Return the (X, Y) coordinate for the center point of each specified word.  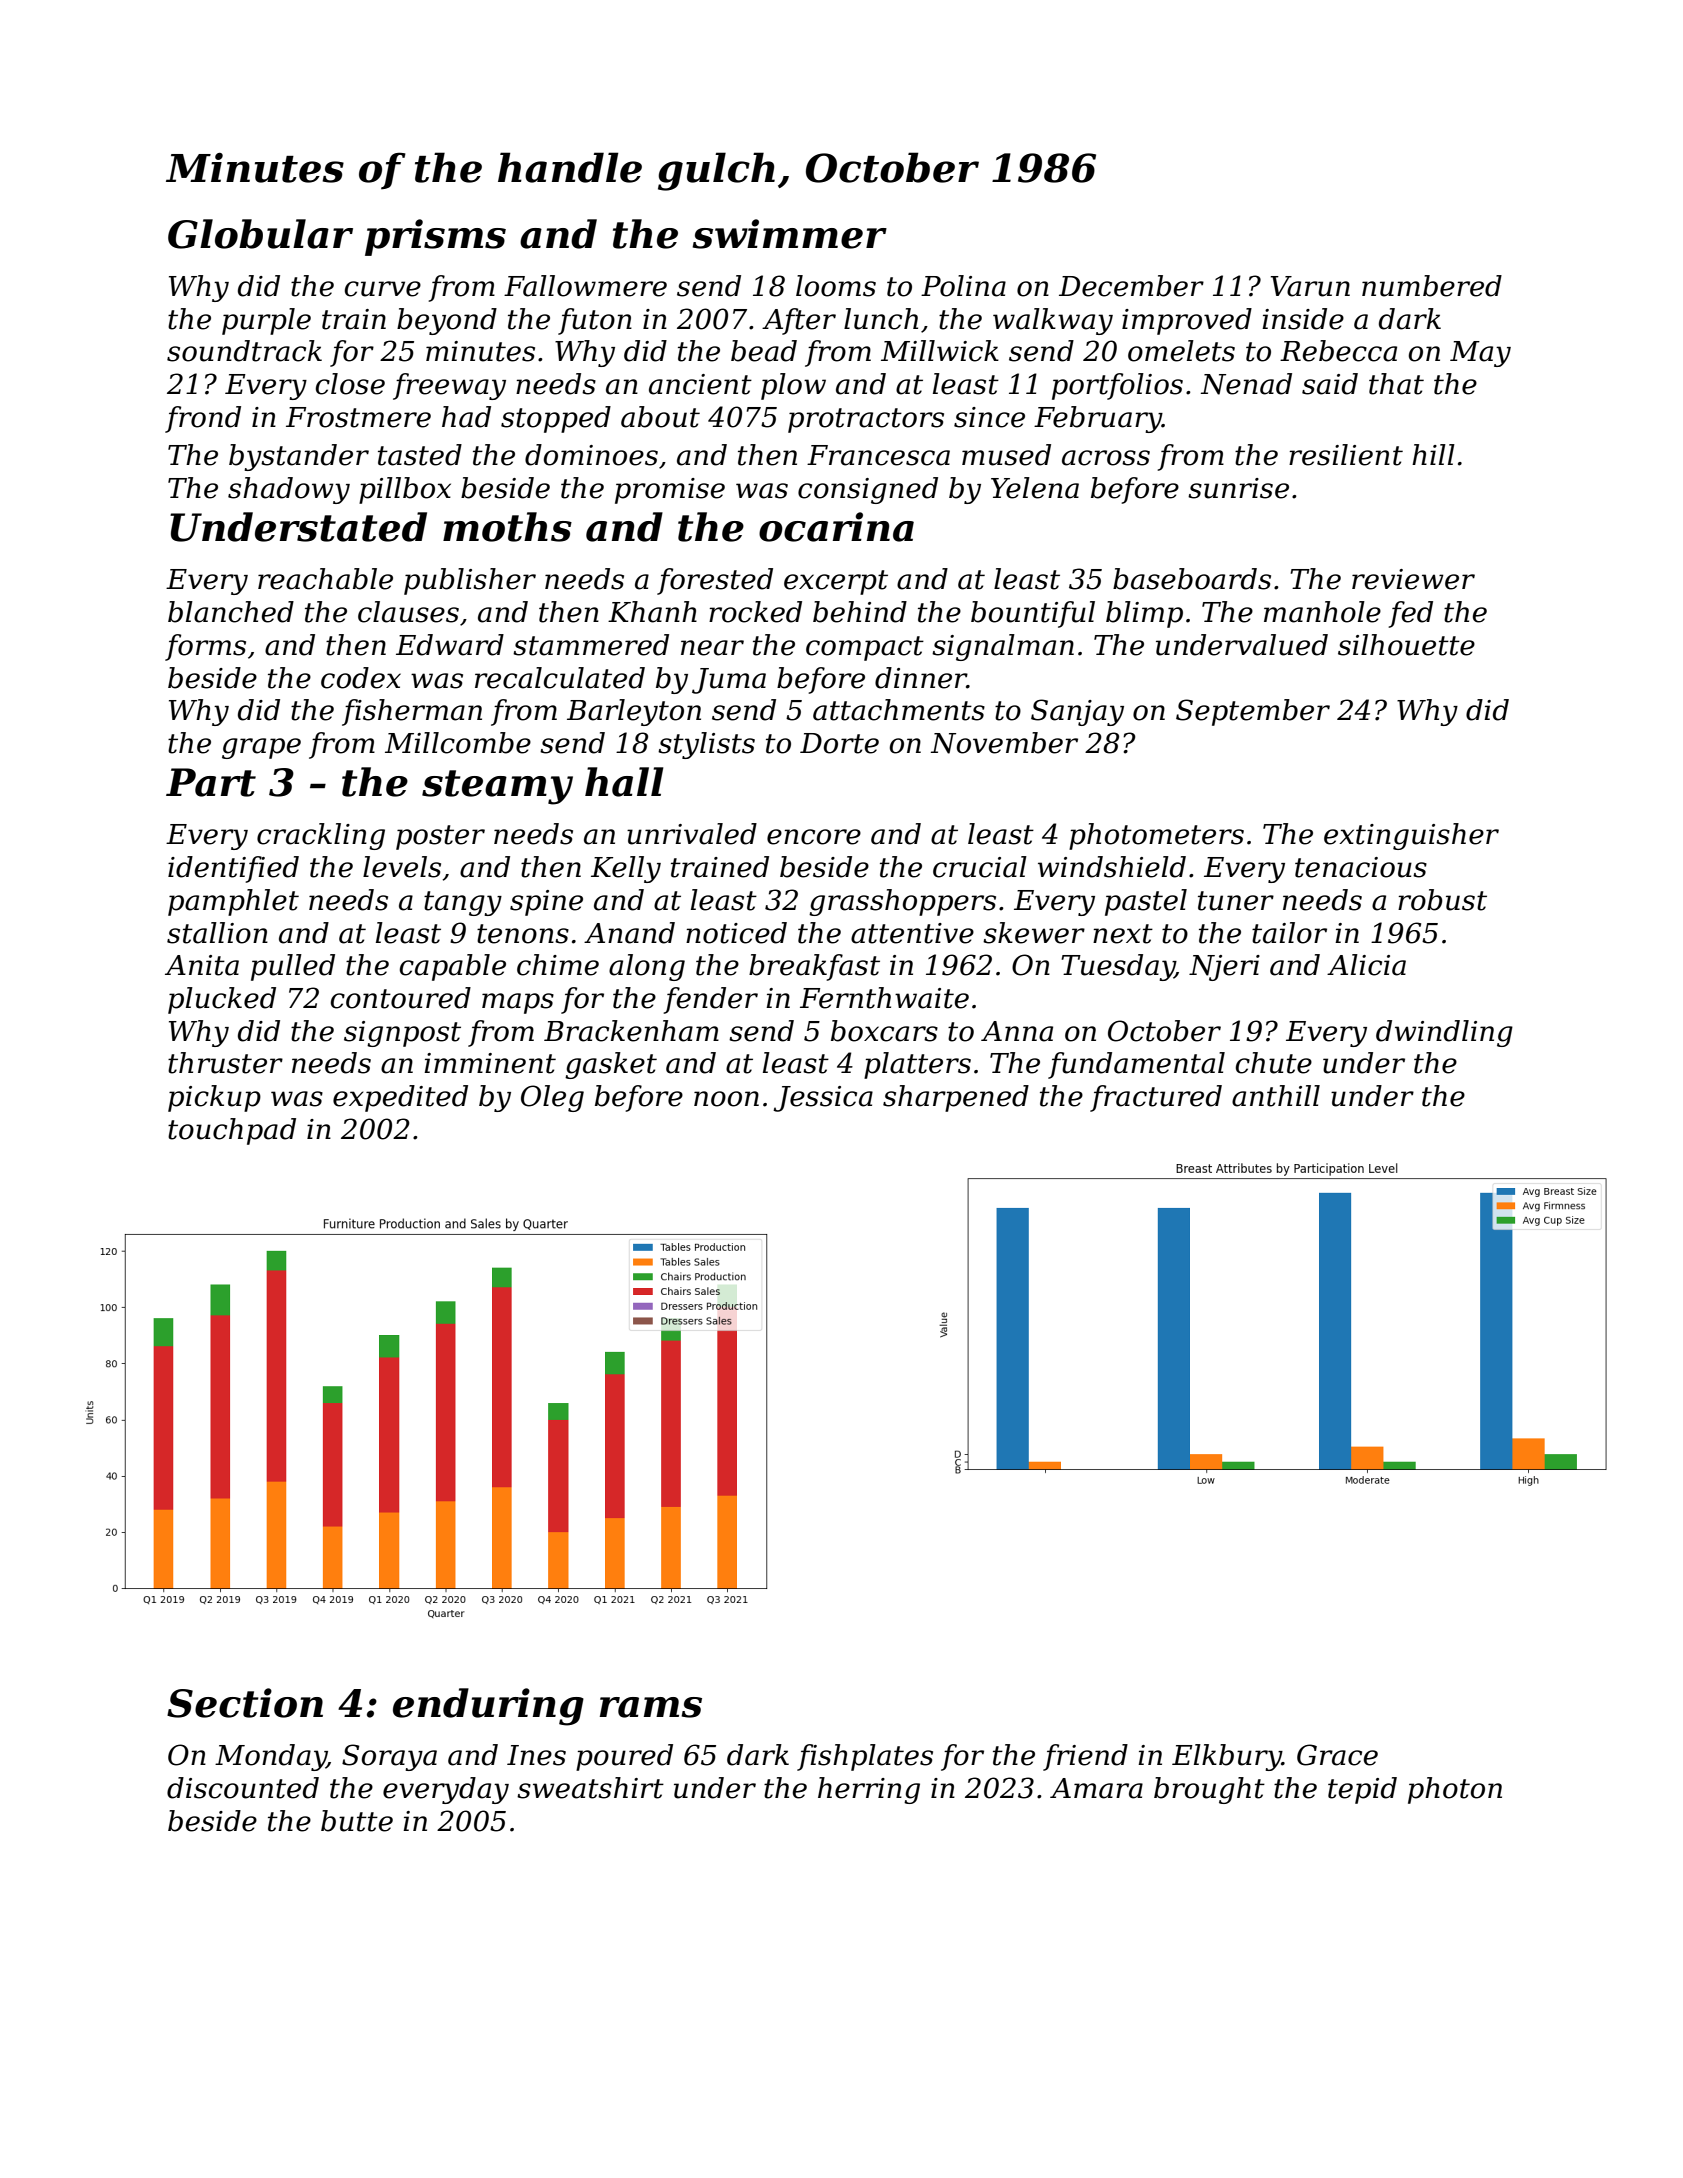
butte (357, 1821)
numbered (1432, 286)
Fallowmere (585, 286)
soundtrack (244, 351)
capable (453, 967)
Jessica (823, 1099)
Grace (1337, 1755)
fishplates (865, 1757)
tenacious (1361, 867)
